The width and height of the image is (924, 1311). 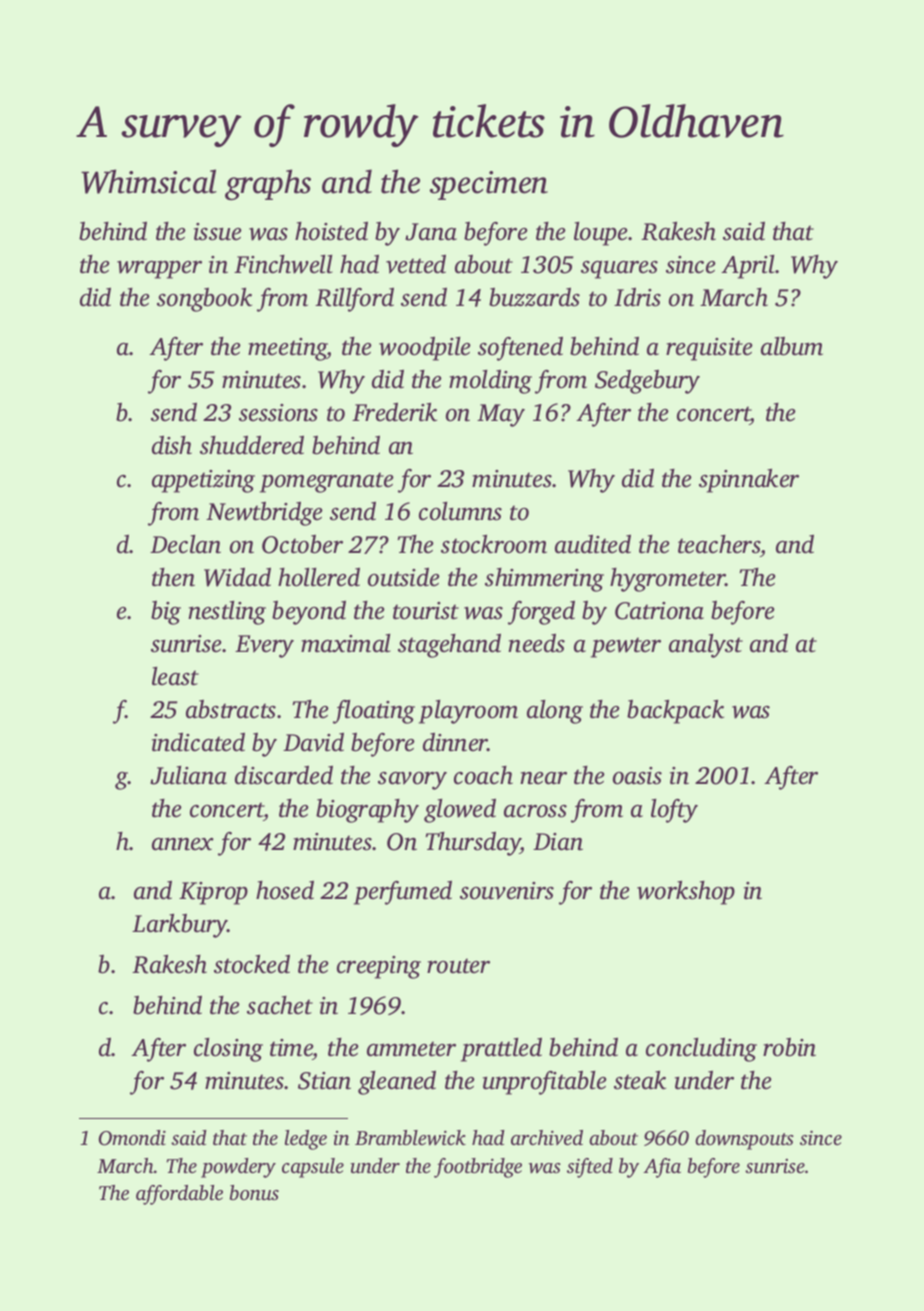 What do you see at coordinates (175, 676) in the image?
I see `least` at bounding box center [175, 676].
